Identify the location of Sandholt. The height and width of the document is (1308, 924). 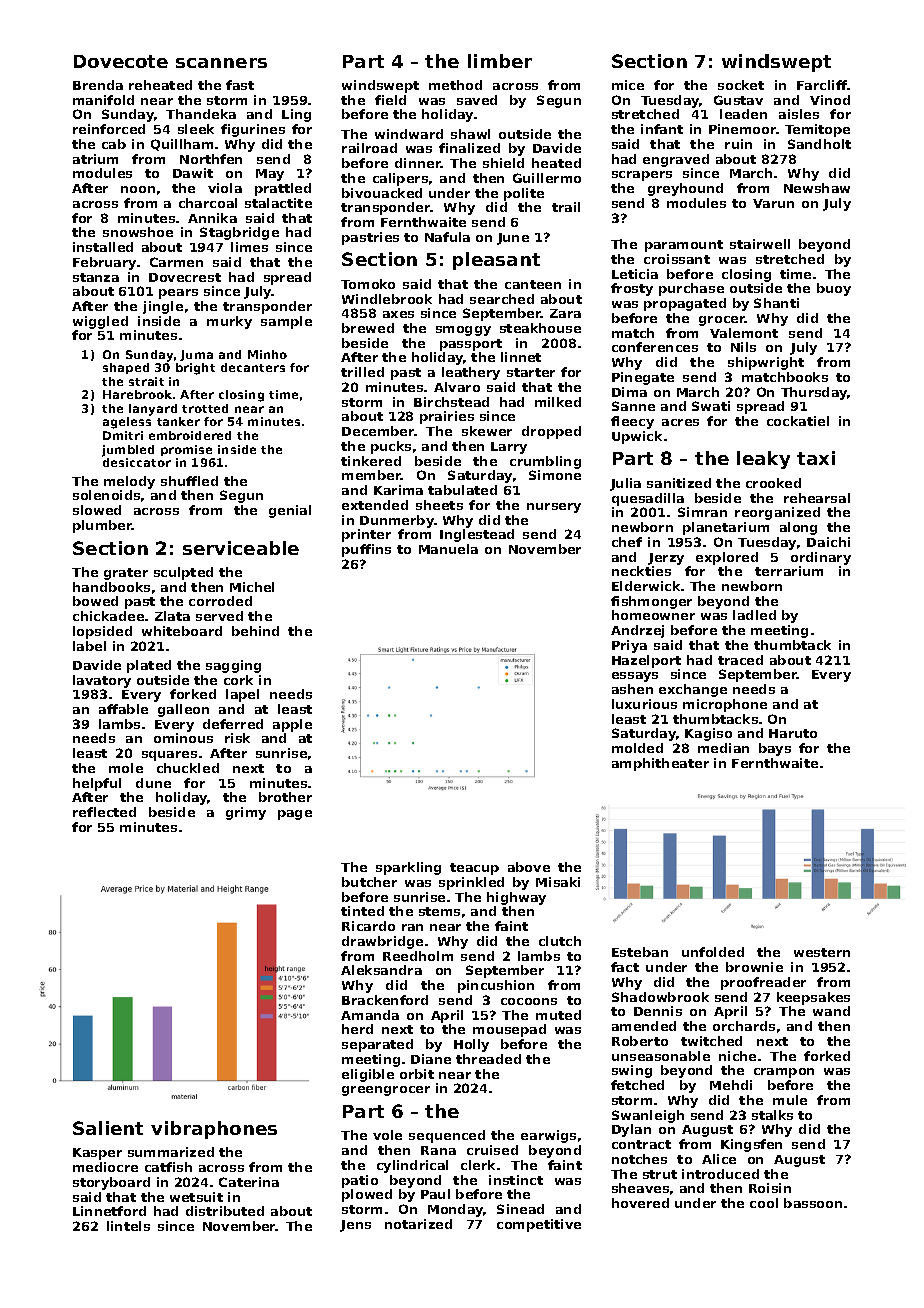
(819, 144).
